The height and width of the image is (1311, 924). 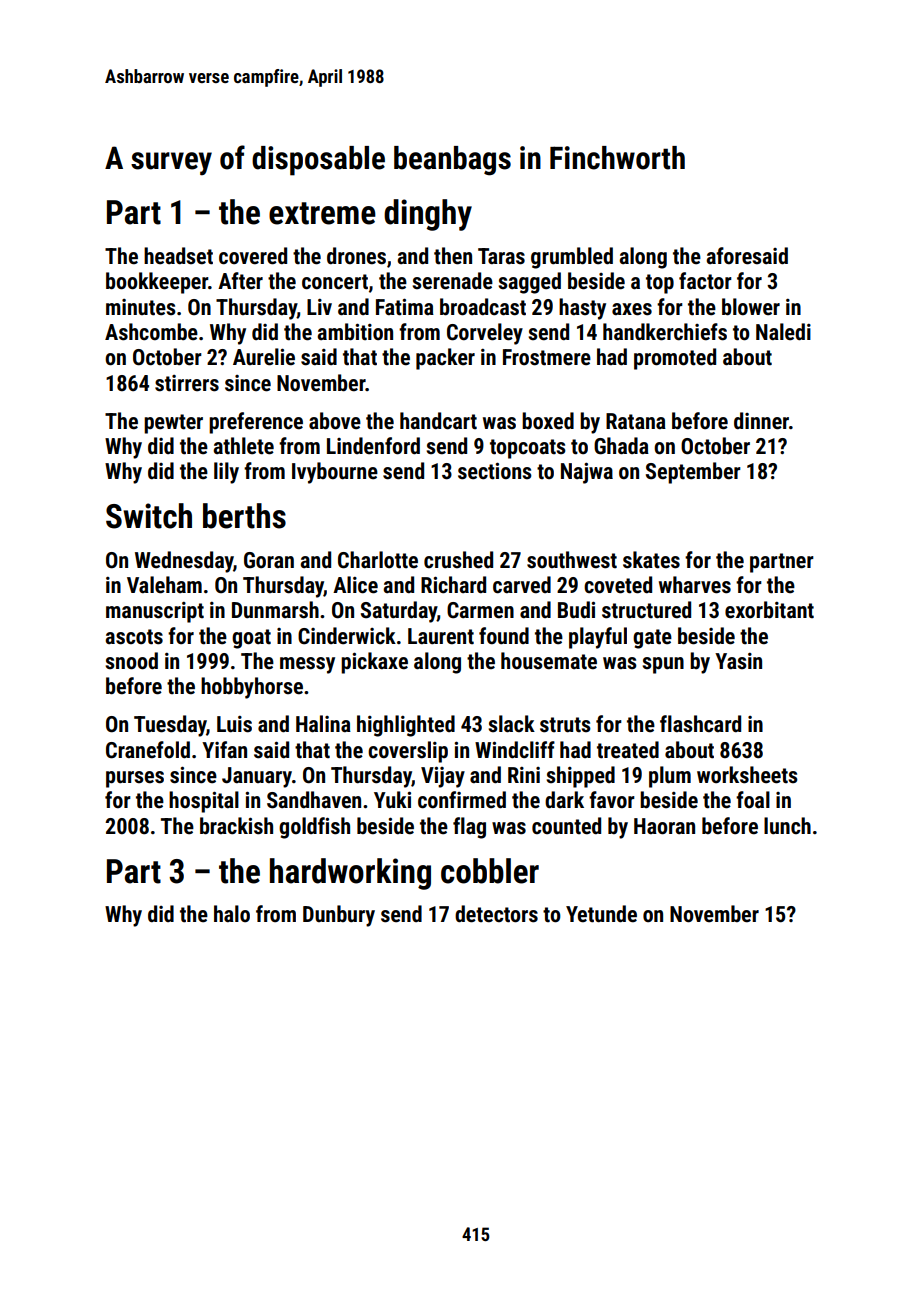 I want to click on extreme, so click(x=322, y=213).
